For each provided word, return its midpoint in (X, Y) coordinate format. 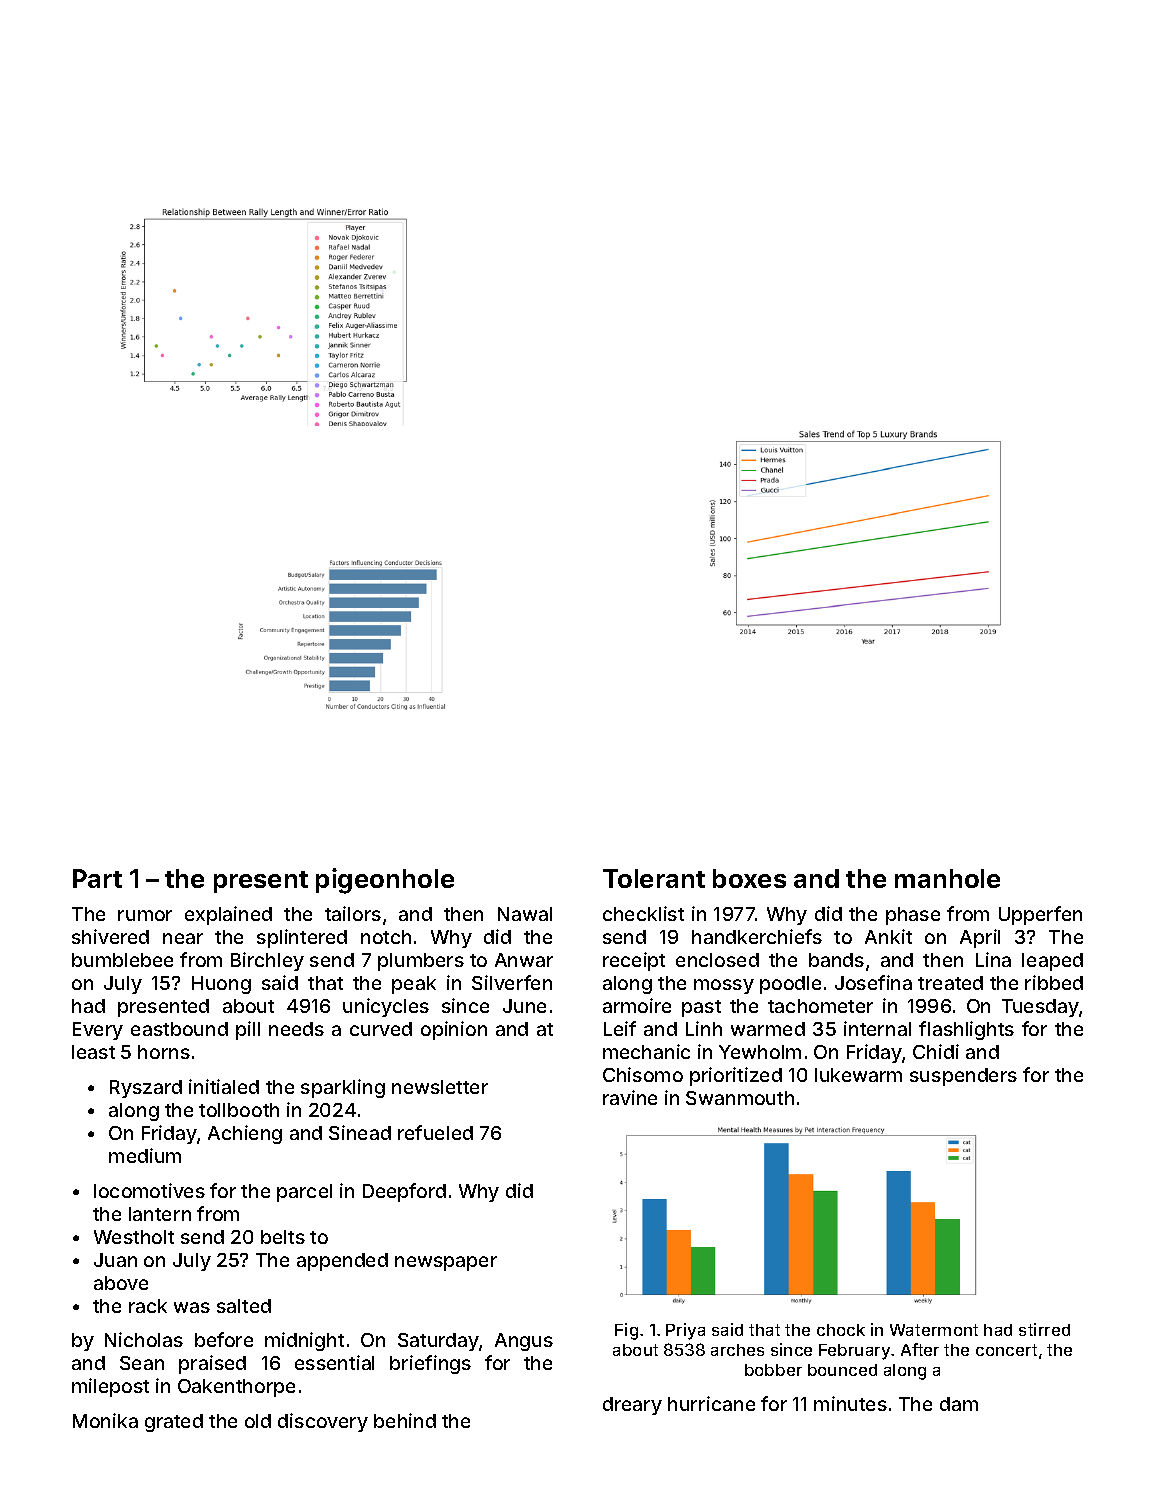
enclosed (717, 960)
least (93, 1052)
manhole (947, 878)
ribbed (1054, 982)
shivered (110, 936)
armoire (637, 1005)
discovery (323, 1422)
